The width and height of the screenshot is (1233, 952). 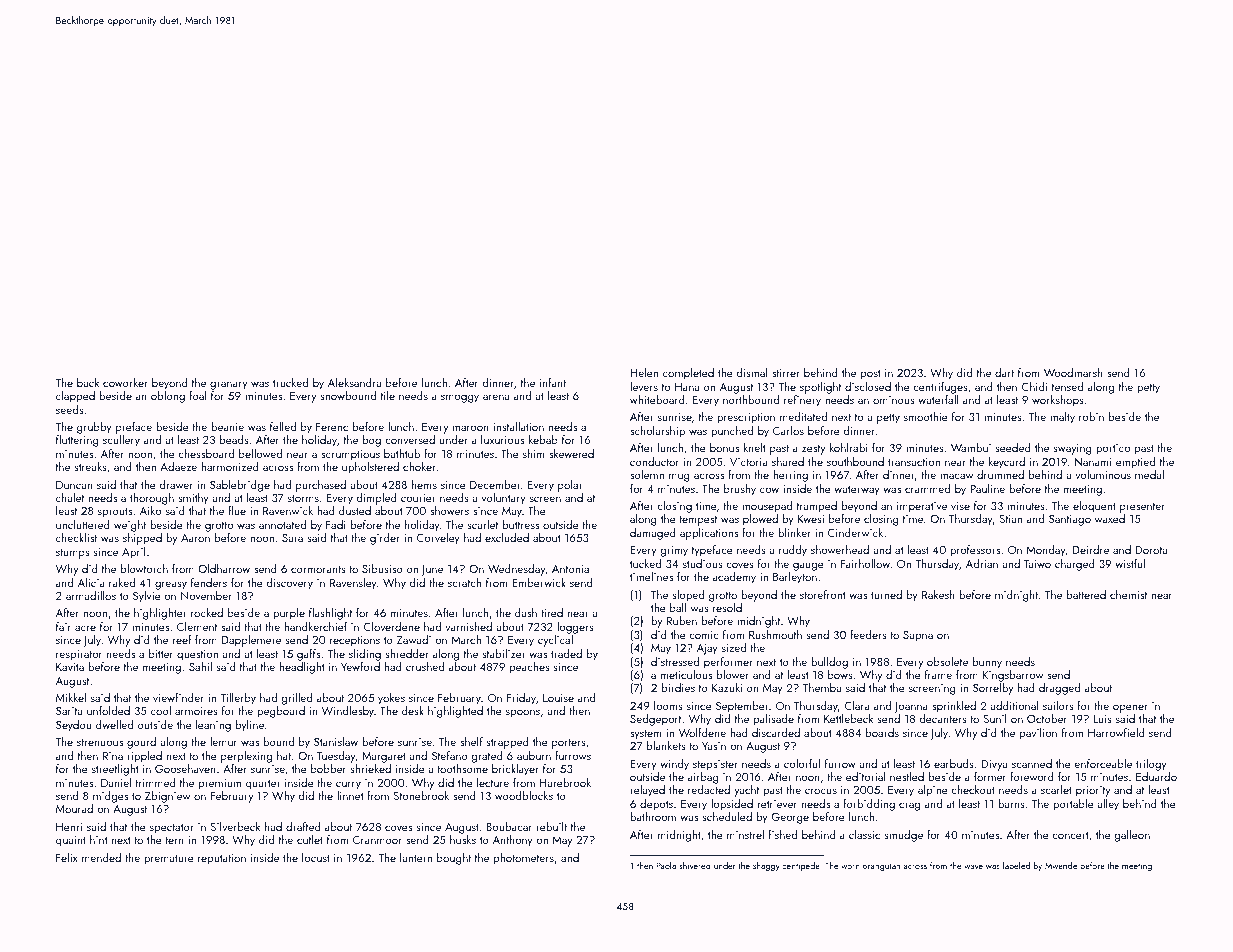 I want to click on smoothie, so click(x=926, y=416).
